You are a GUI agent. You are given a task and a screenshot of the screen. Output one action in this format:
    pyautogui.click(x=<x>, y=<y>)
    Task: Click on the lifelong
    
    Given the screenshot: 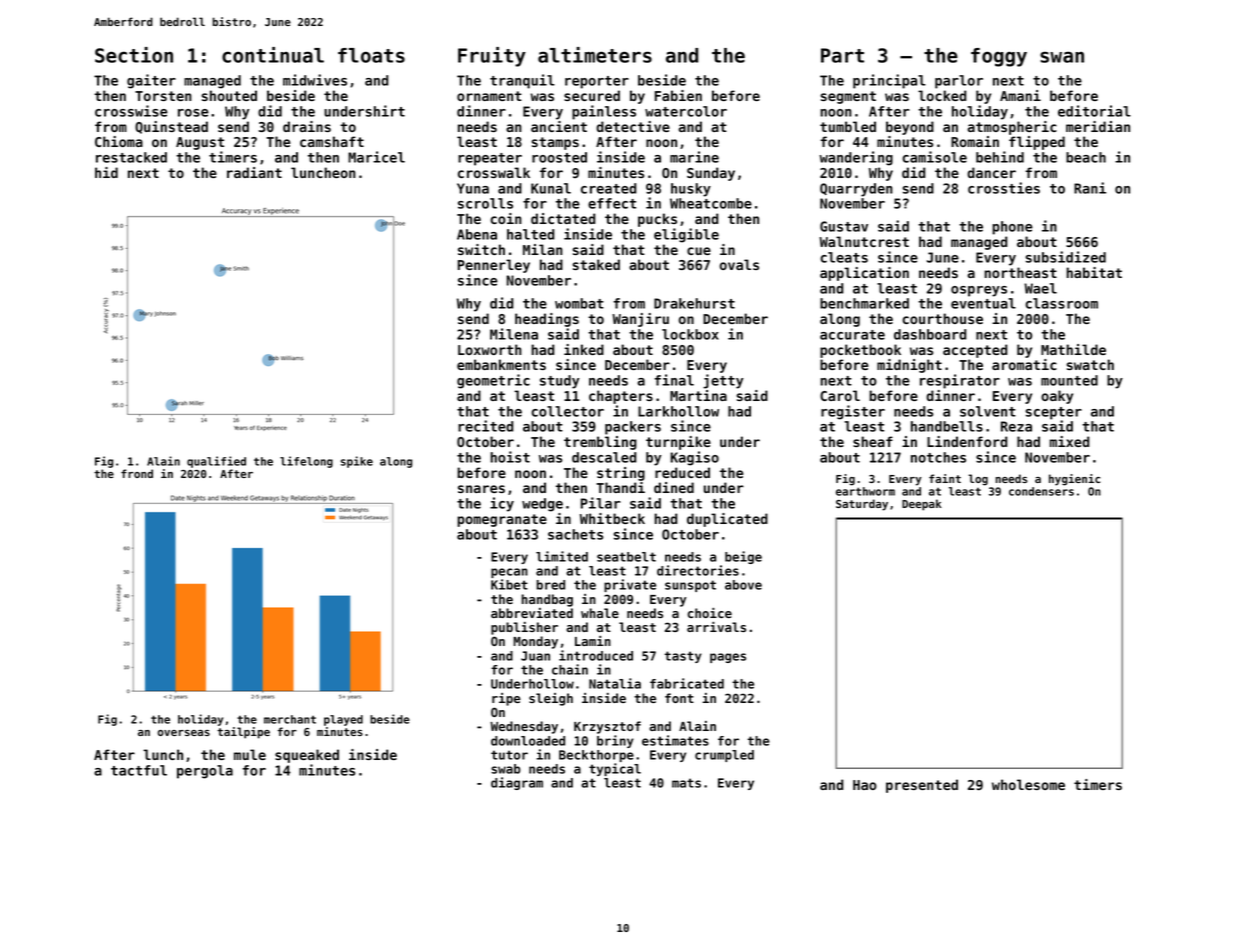 What is the action you would take?
    pyautogui.click(x=306, y=462)
